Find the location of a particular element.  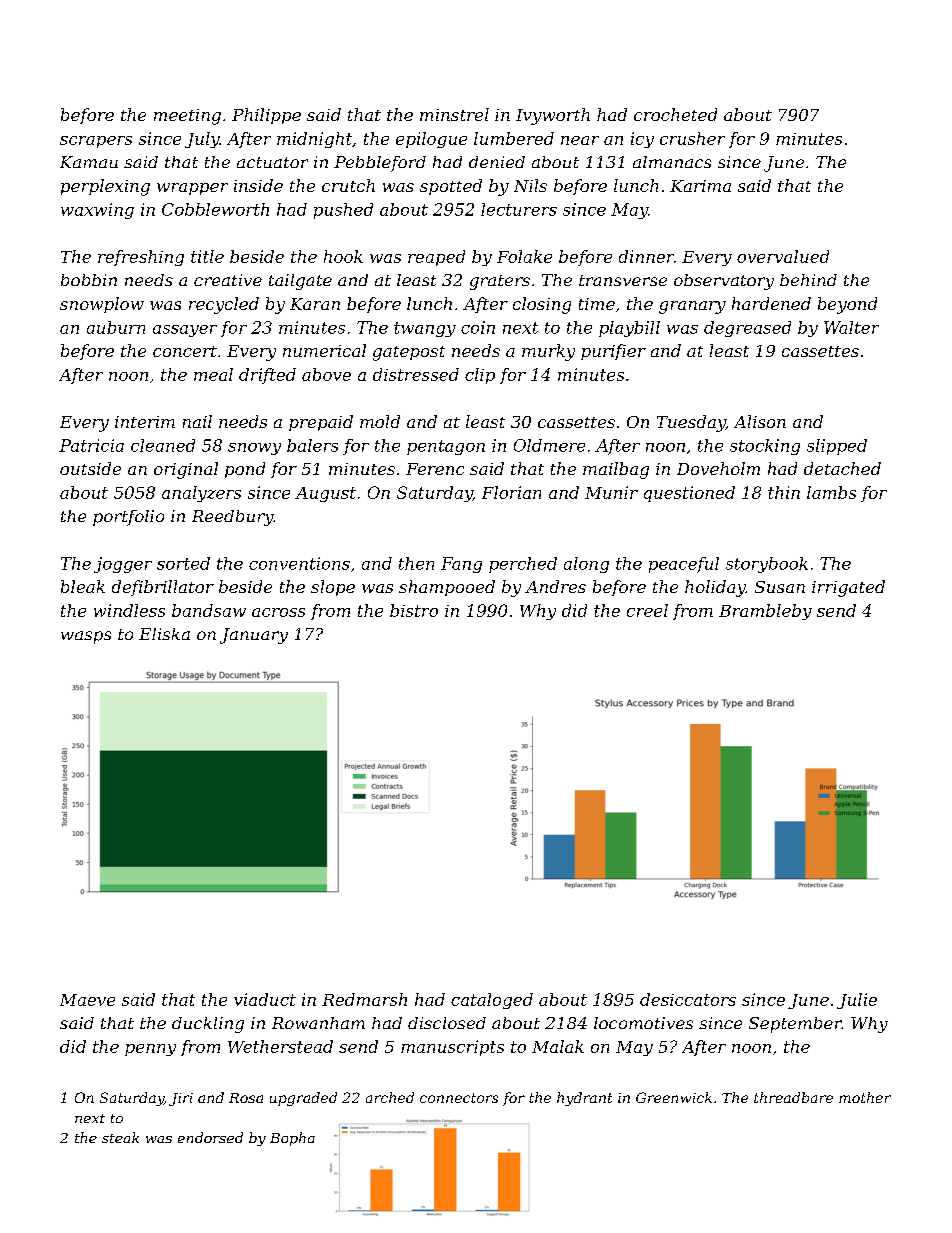

Julie is located at coordinates (857, 1001).
